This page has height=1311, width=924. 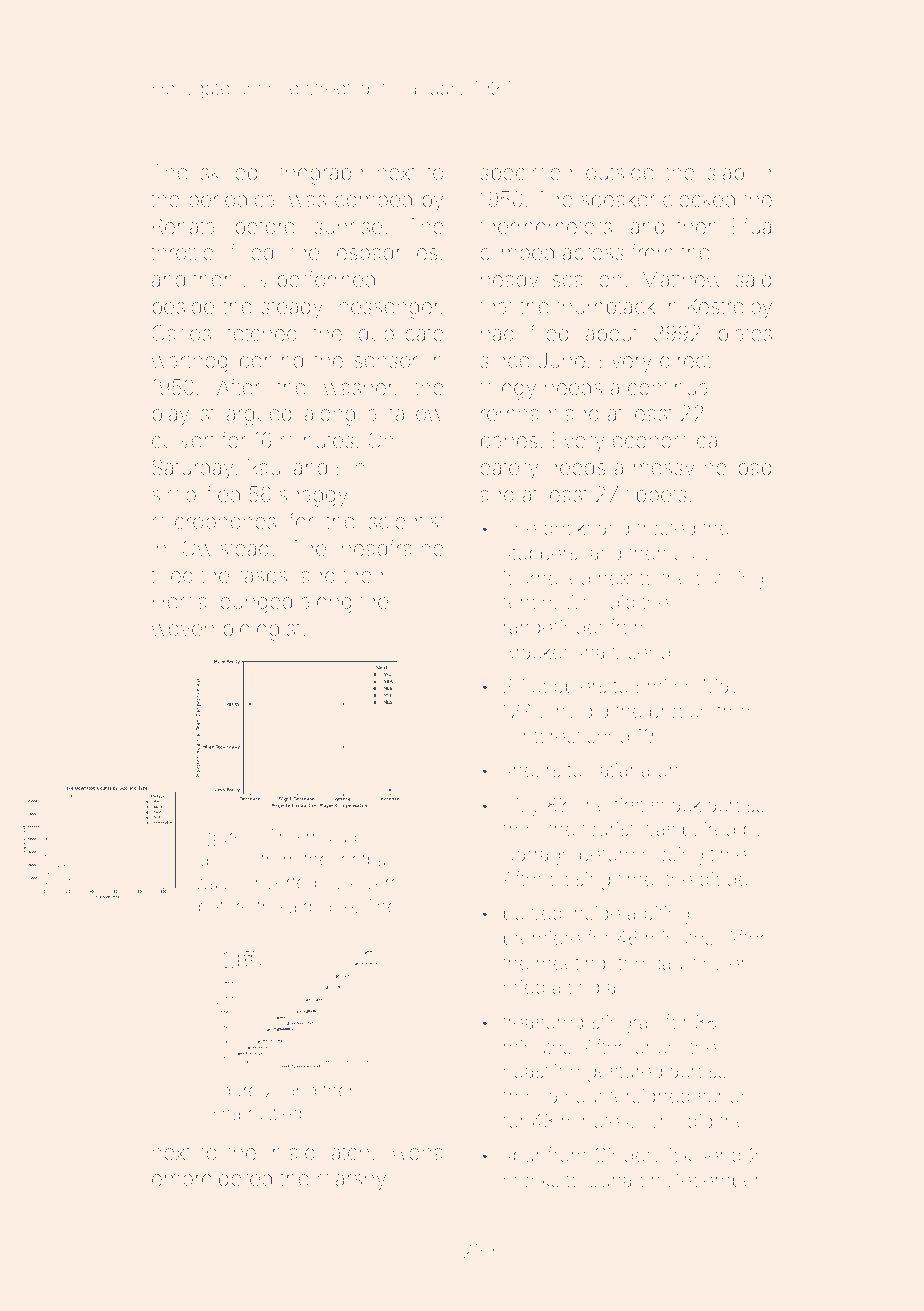 I want to click on cobblers, so click(x=569, y=686).
